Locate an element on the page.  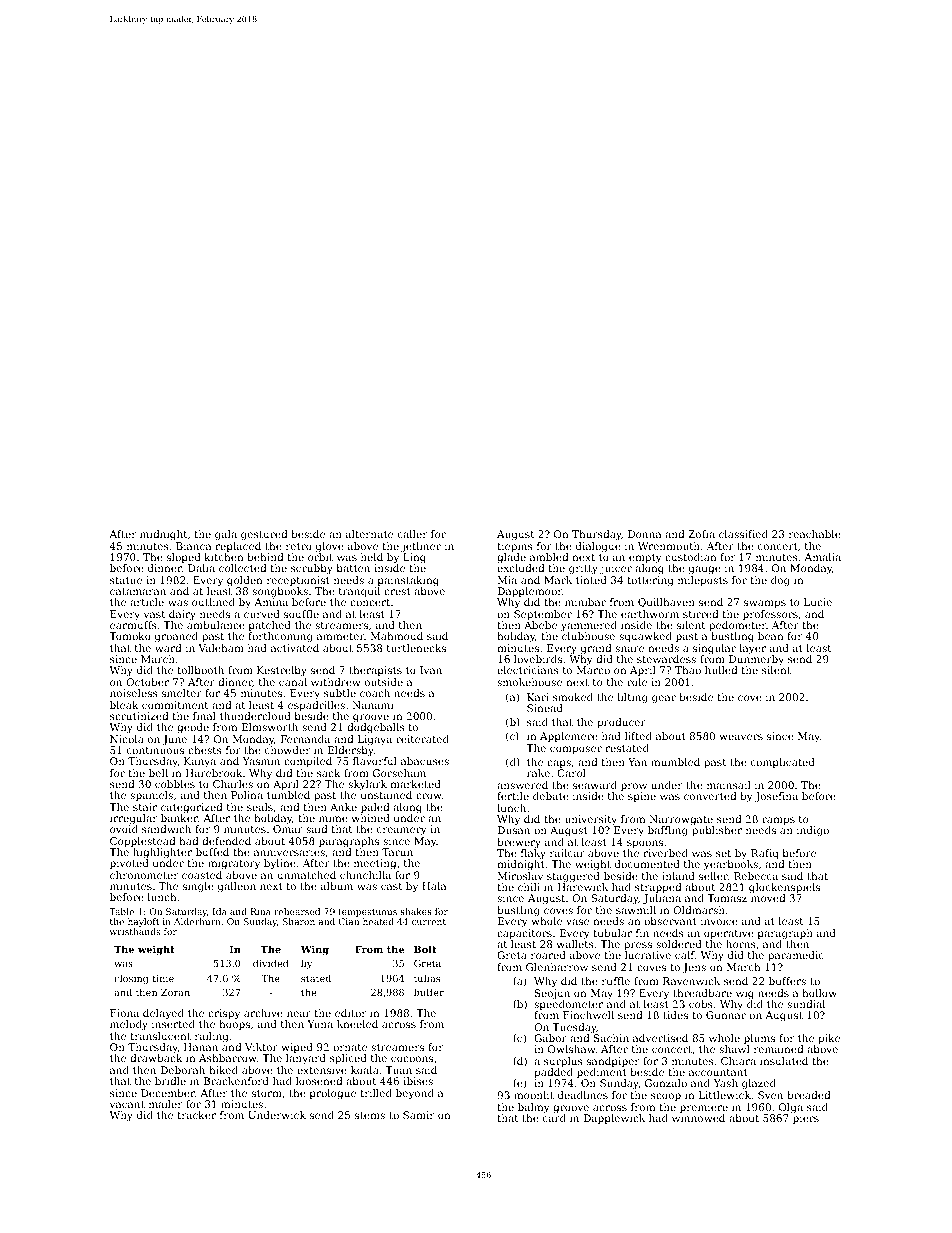
Marco is located at coordinates (593, 670).
